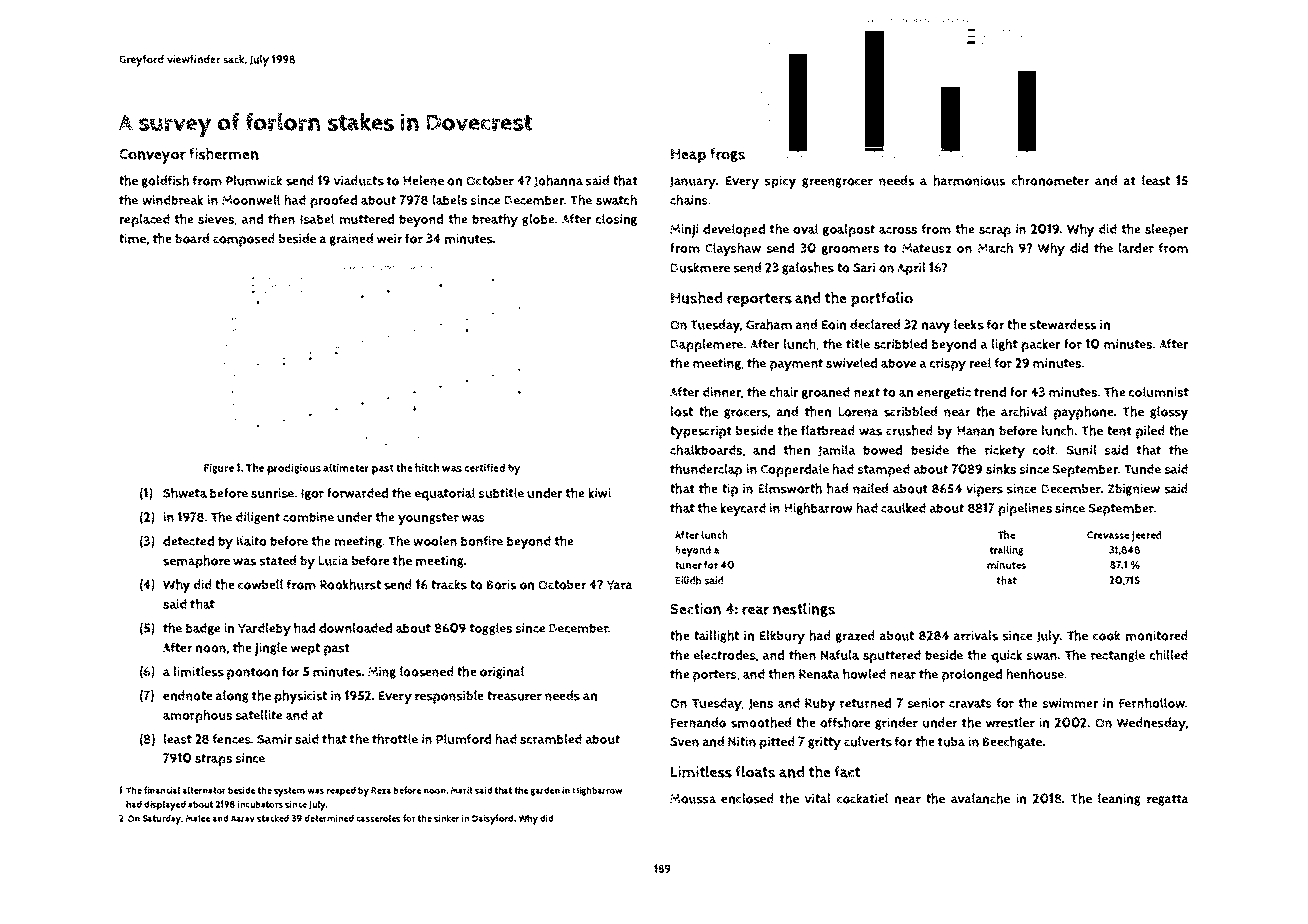 This screenshot has width=1308, height=924. I want to click on energetic, so click(944, 393).
